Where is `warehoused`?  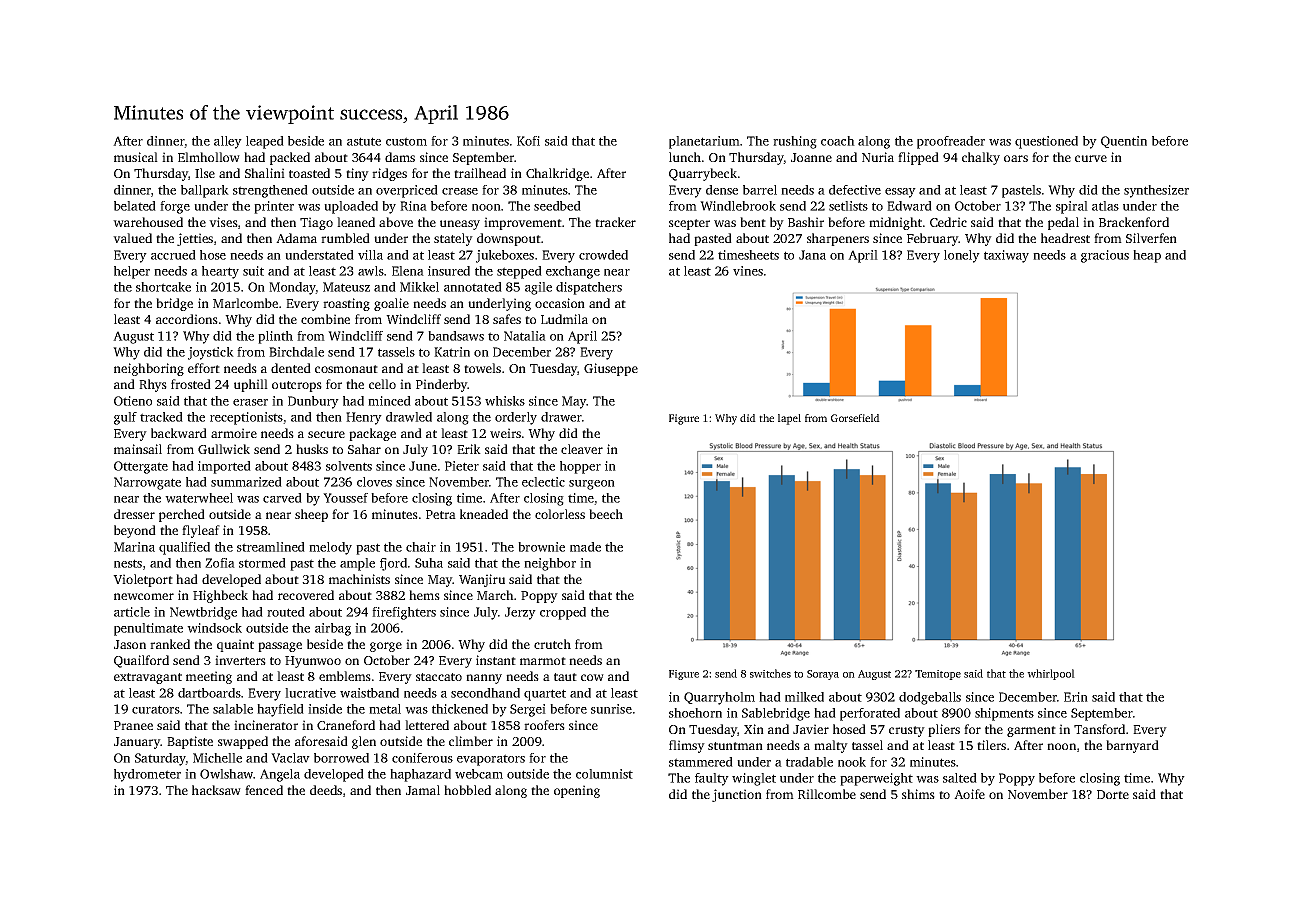
warehoused is located at coordinates (148, 222).
